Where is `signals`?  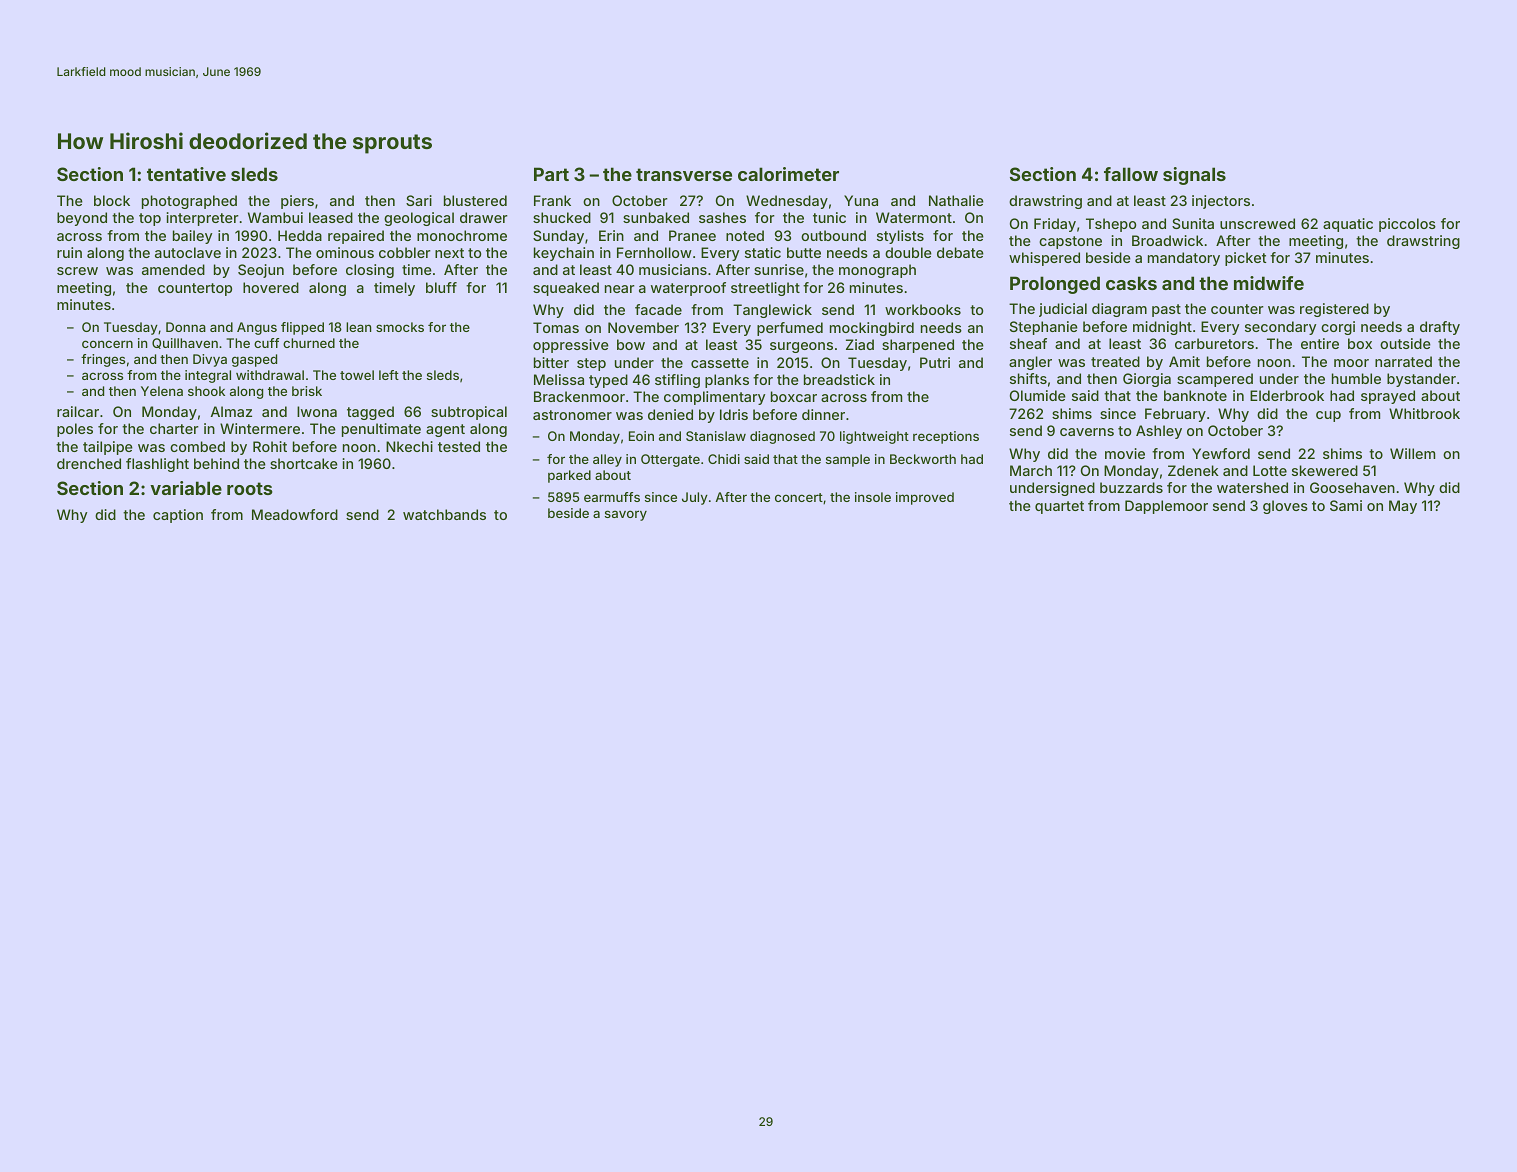 signals is located at coordinates (1194, 176).
